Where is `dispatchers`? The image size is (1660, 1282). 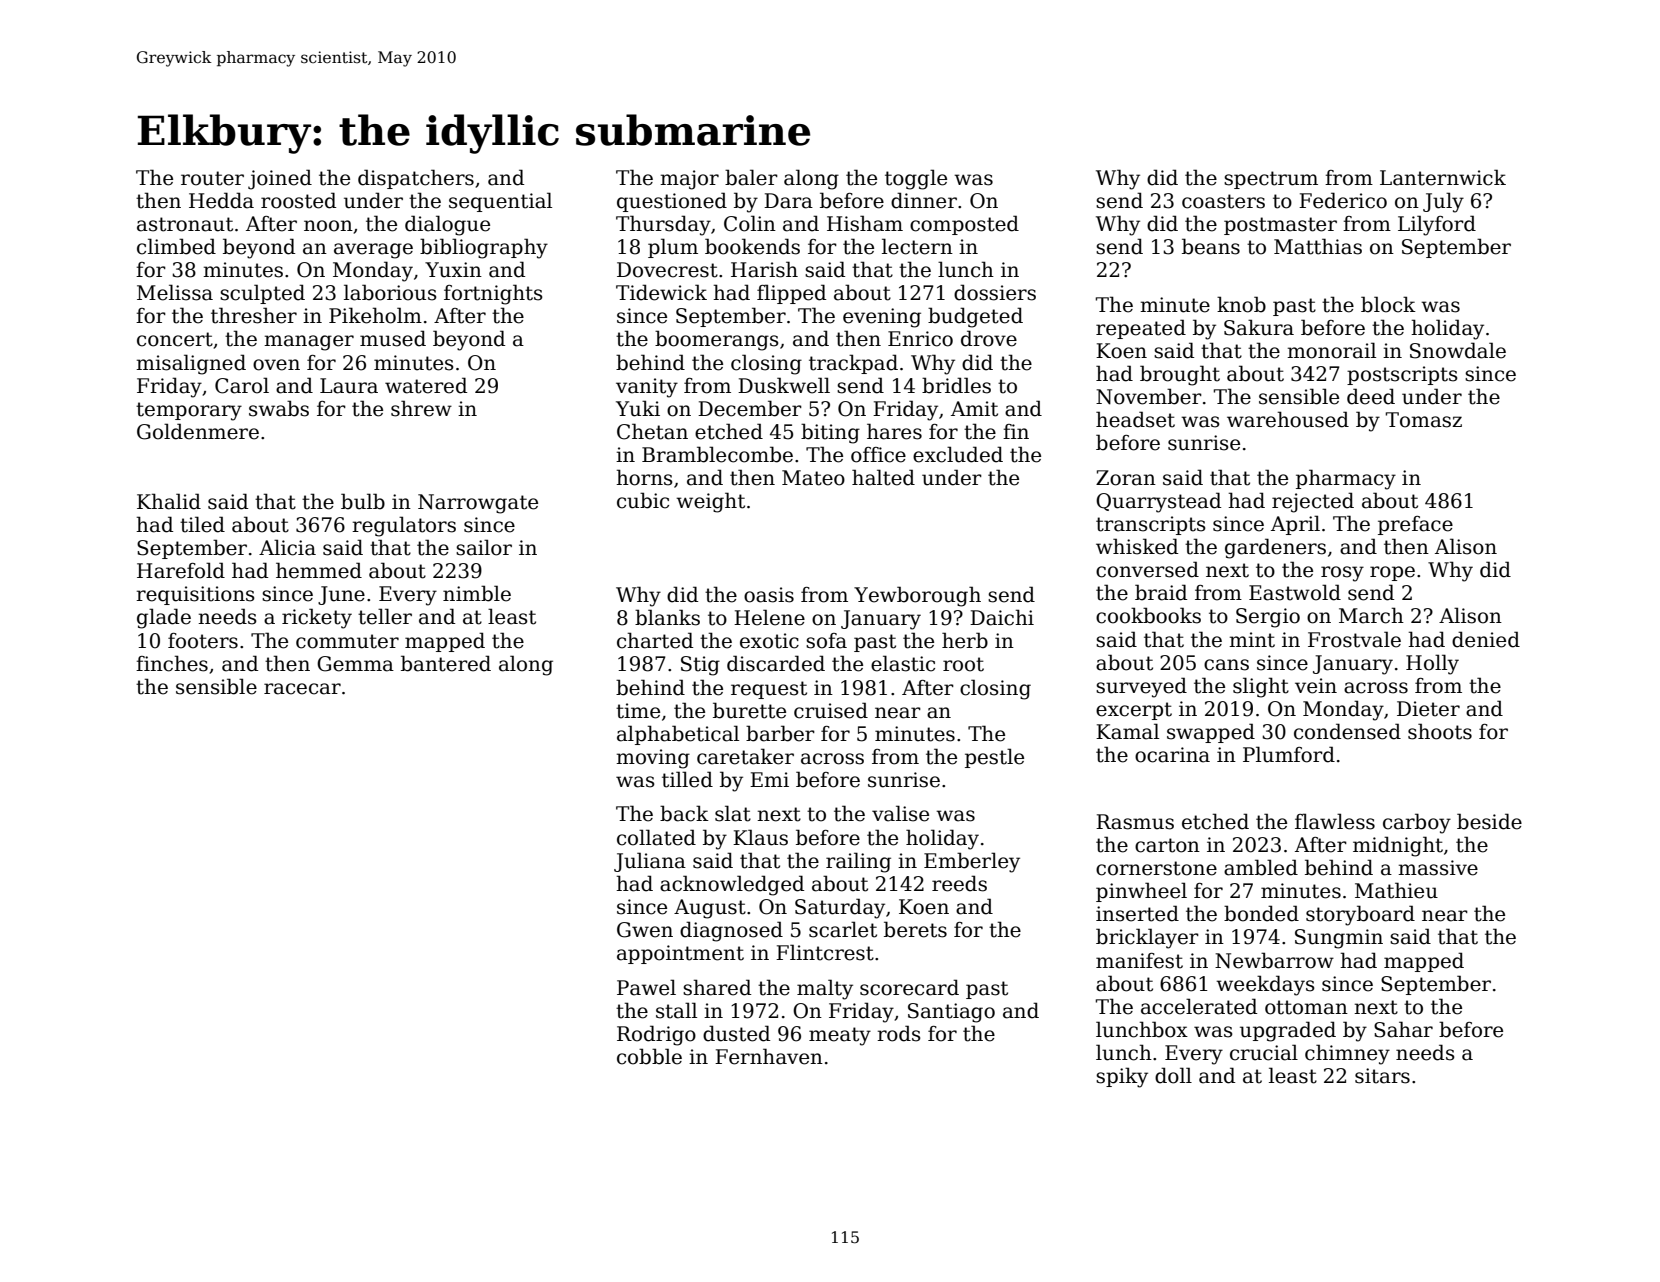
dispatchers is located at coordinates (416, 179).
